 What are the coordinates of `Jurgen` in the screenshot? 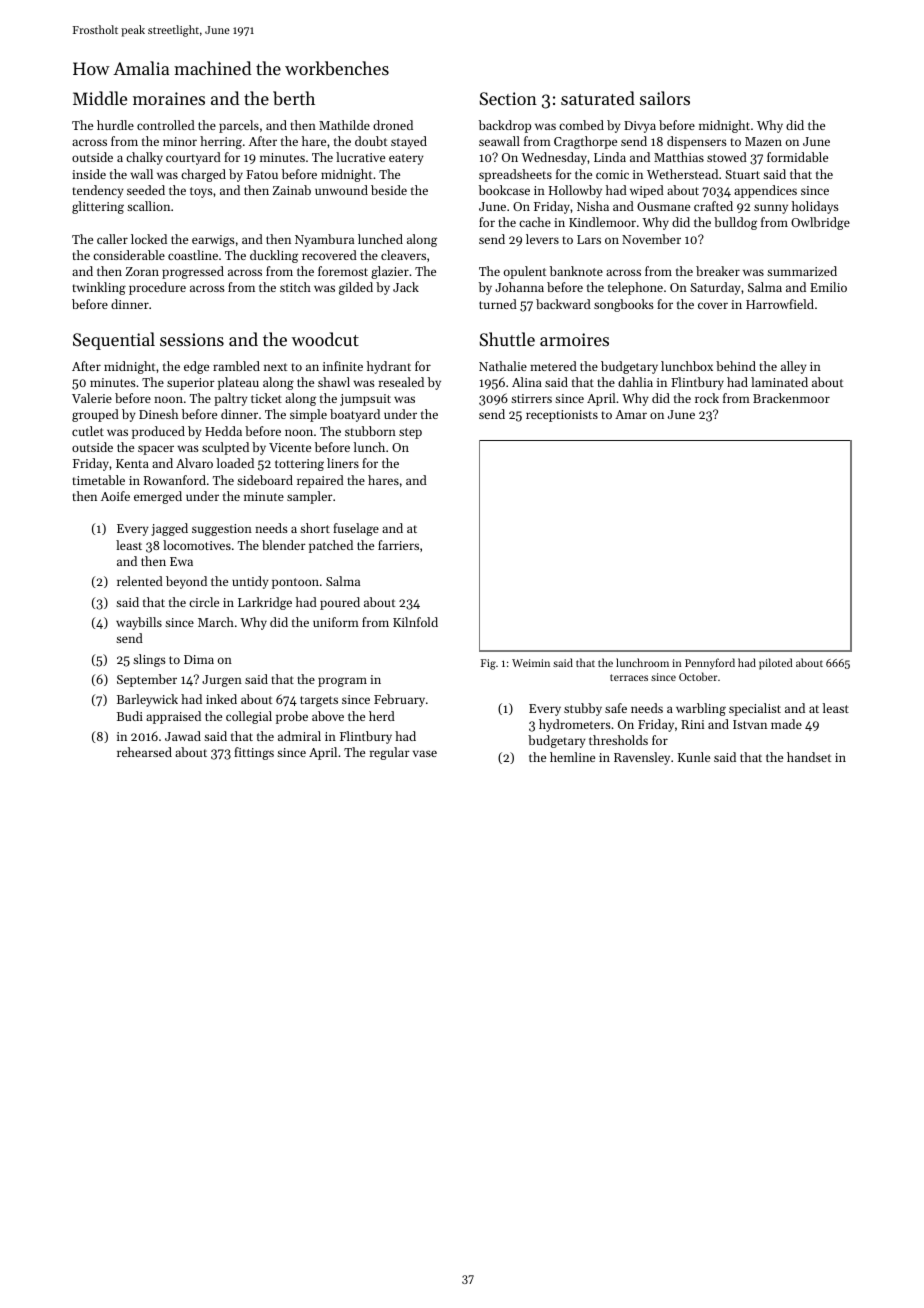 It's located at (222, 681).
